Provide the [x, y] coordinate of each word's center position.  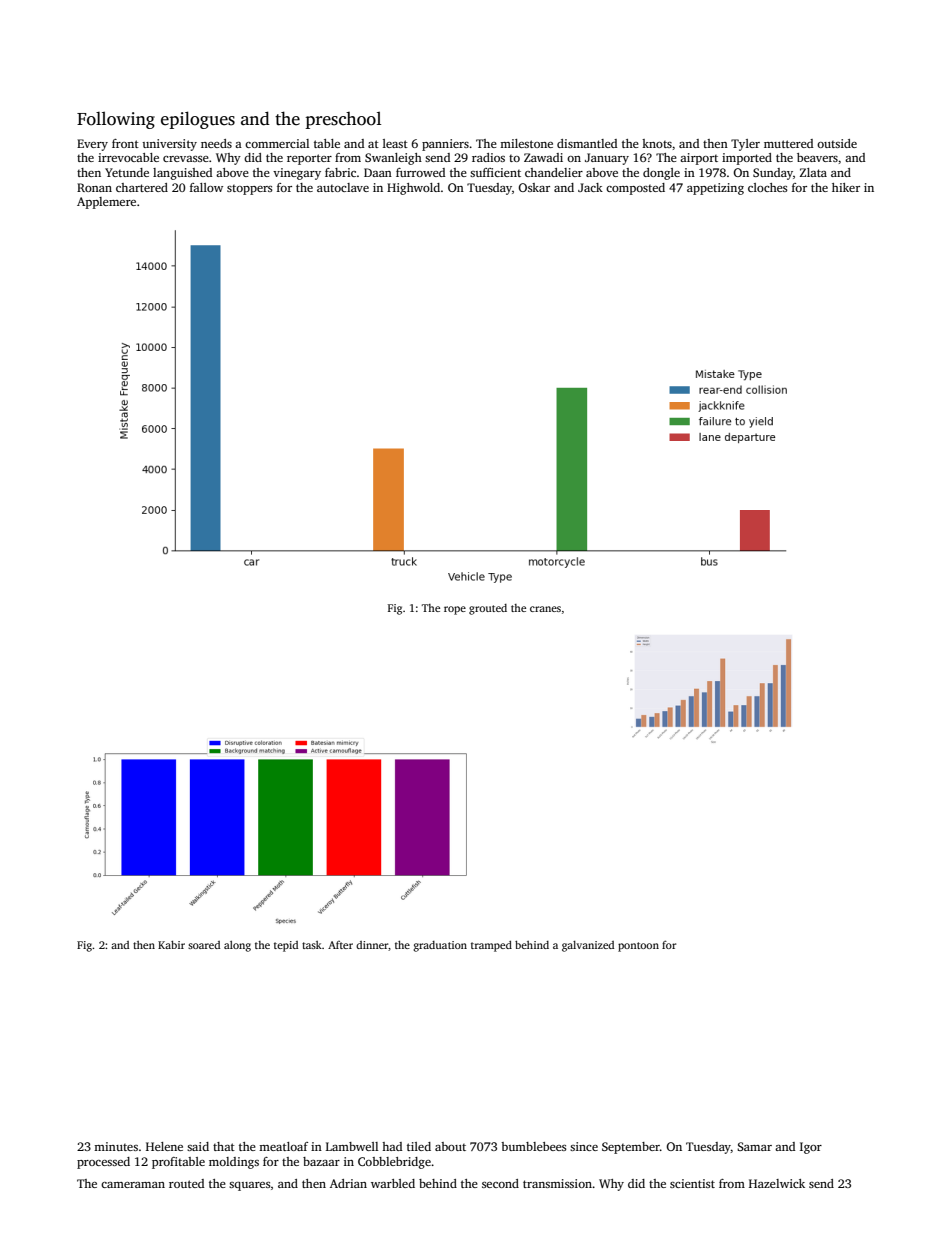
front [125, 143]
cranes [545, 609]
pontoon [638, 947]
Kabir [171, 945]
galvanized [588, 946]
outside [837, 143]
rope [455, 610]
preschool [343, 120]
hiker [846, 187]
